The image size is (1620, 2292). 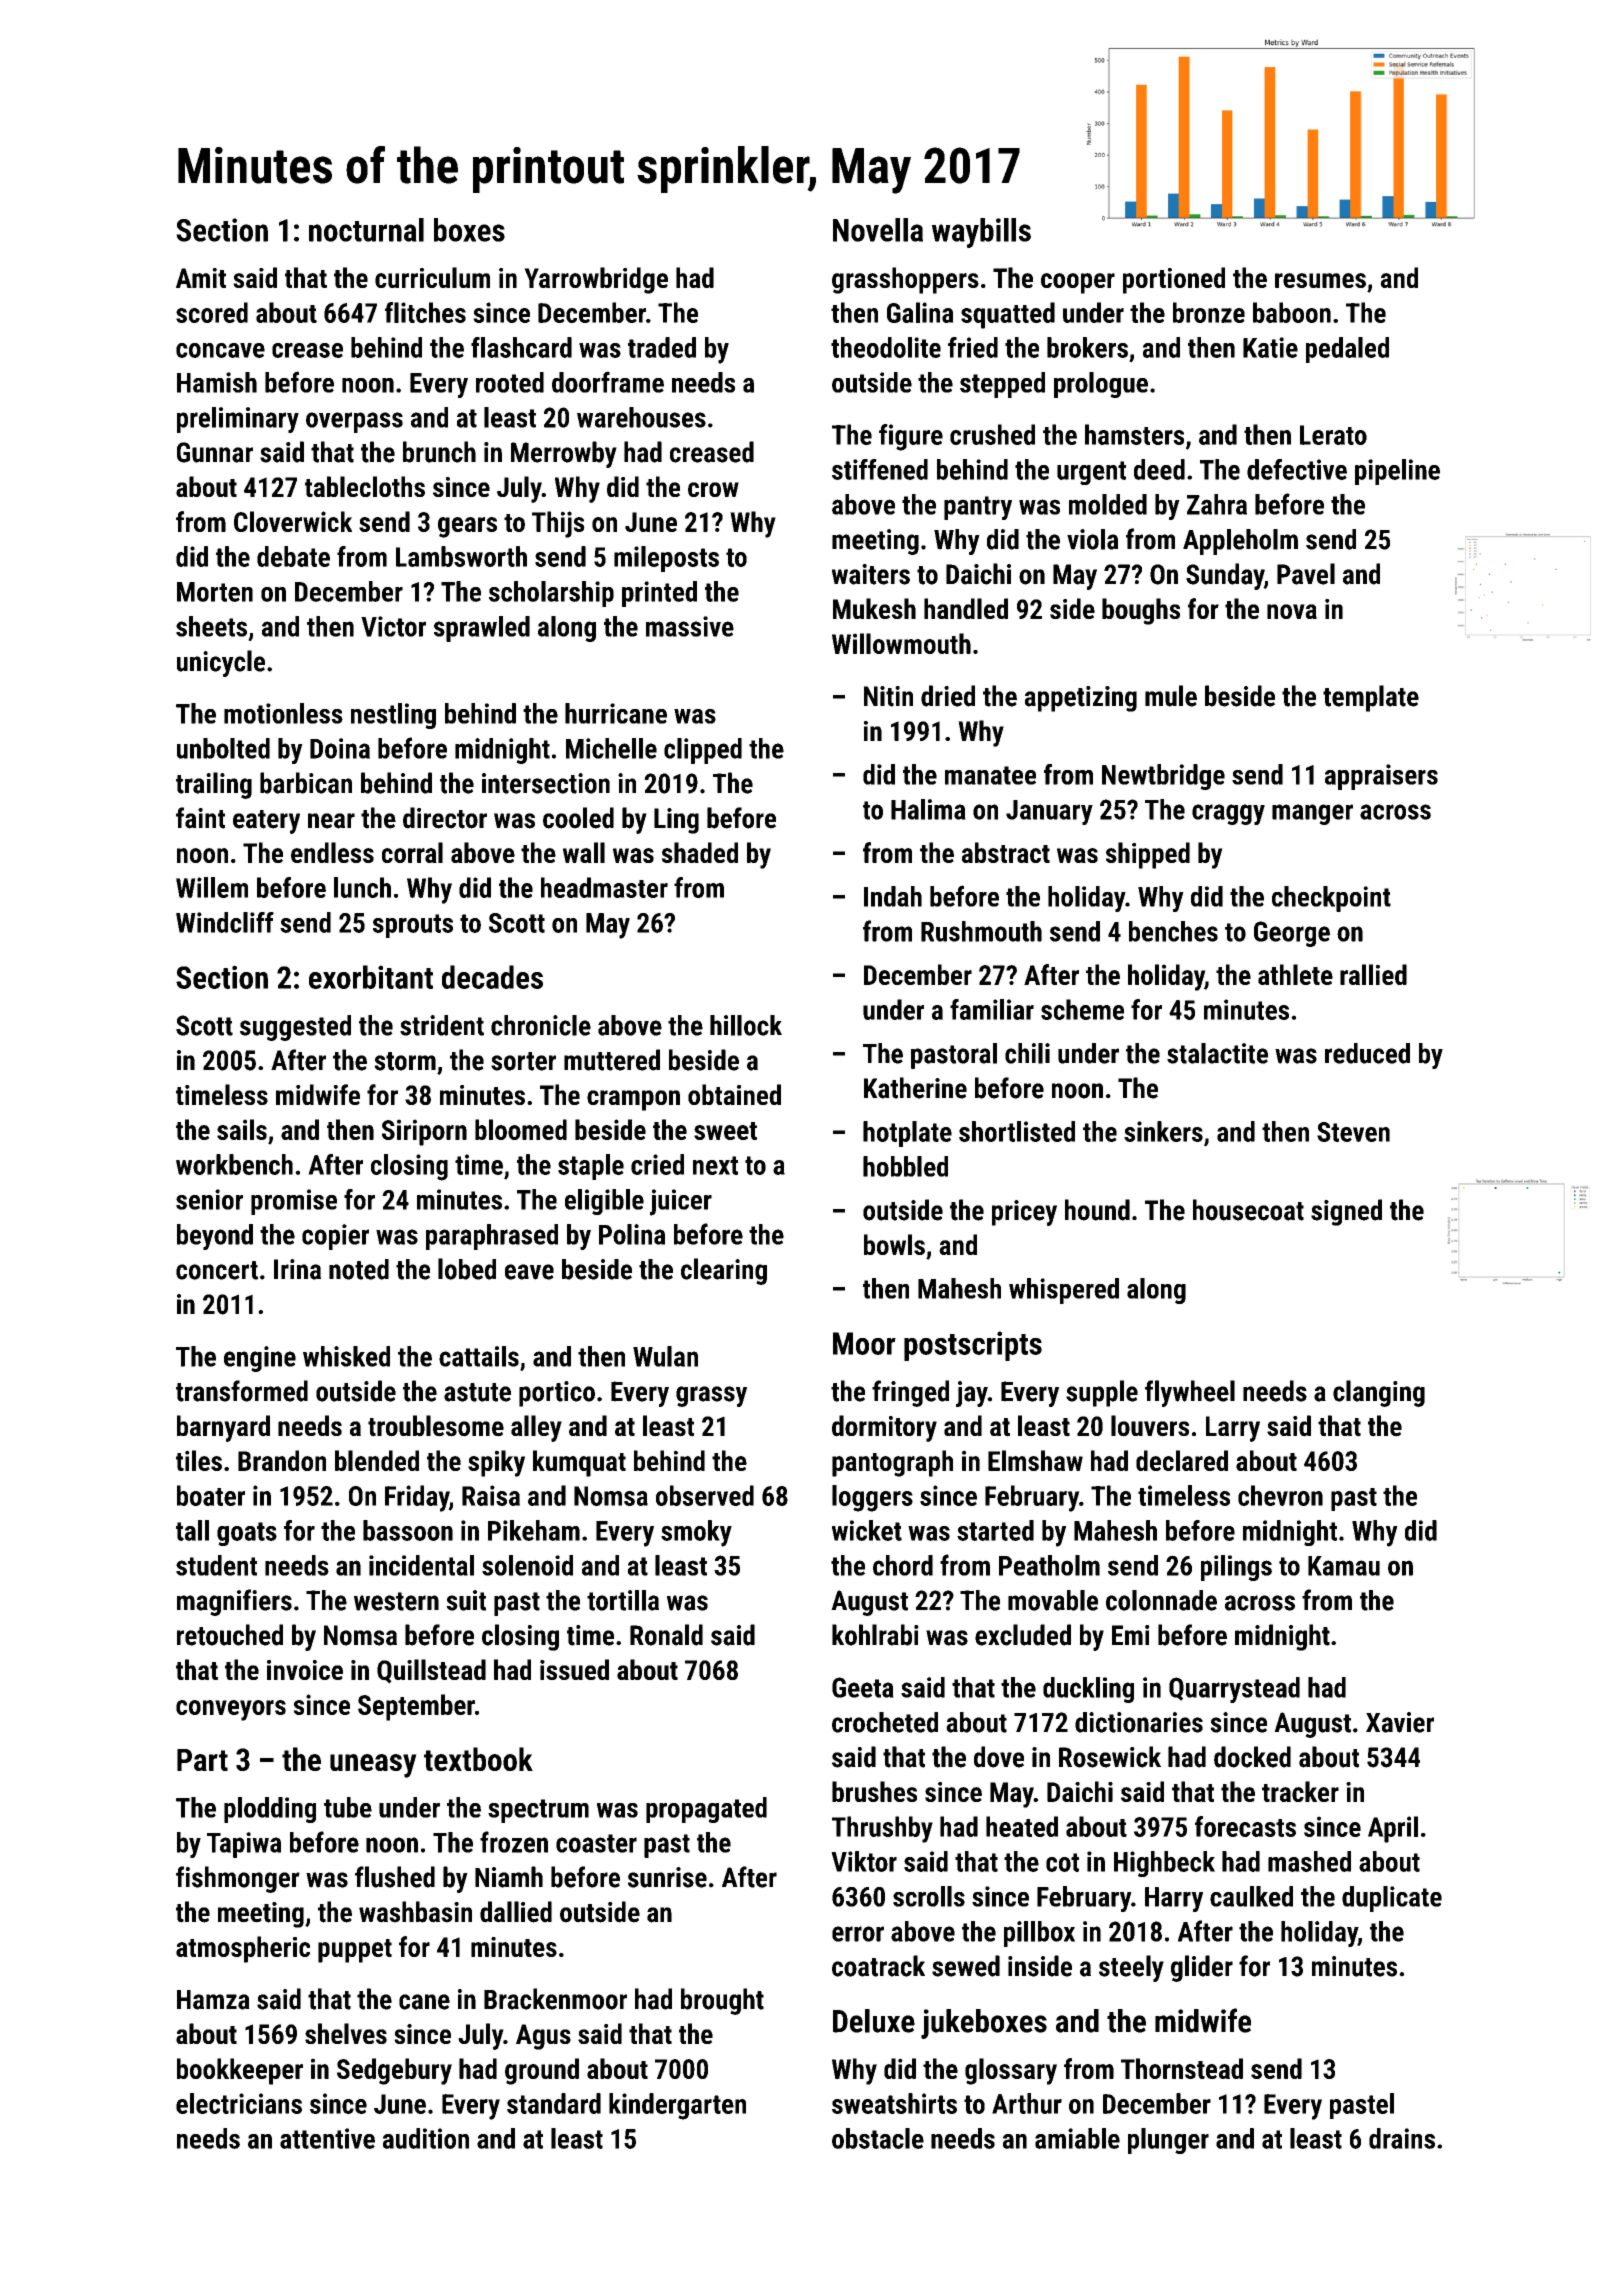 I want to click on audition, so click(x=426, y=2138).
